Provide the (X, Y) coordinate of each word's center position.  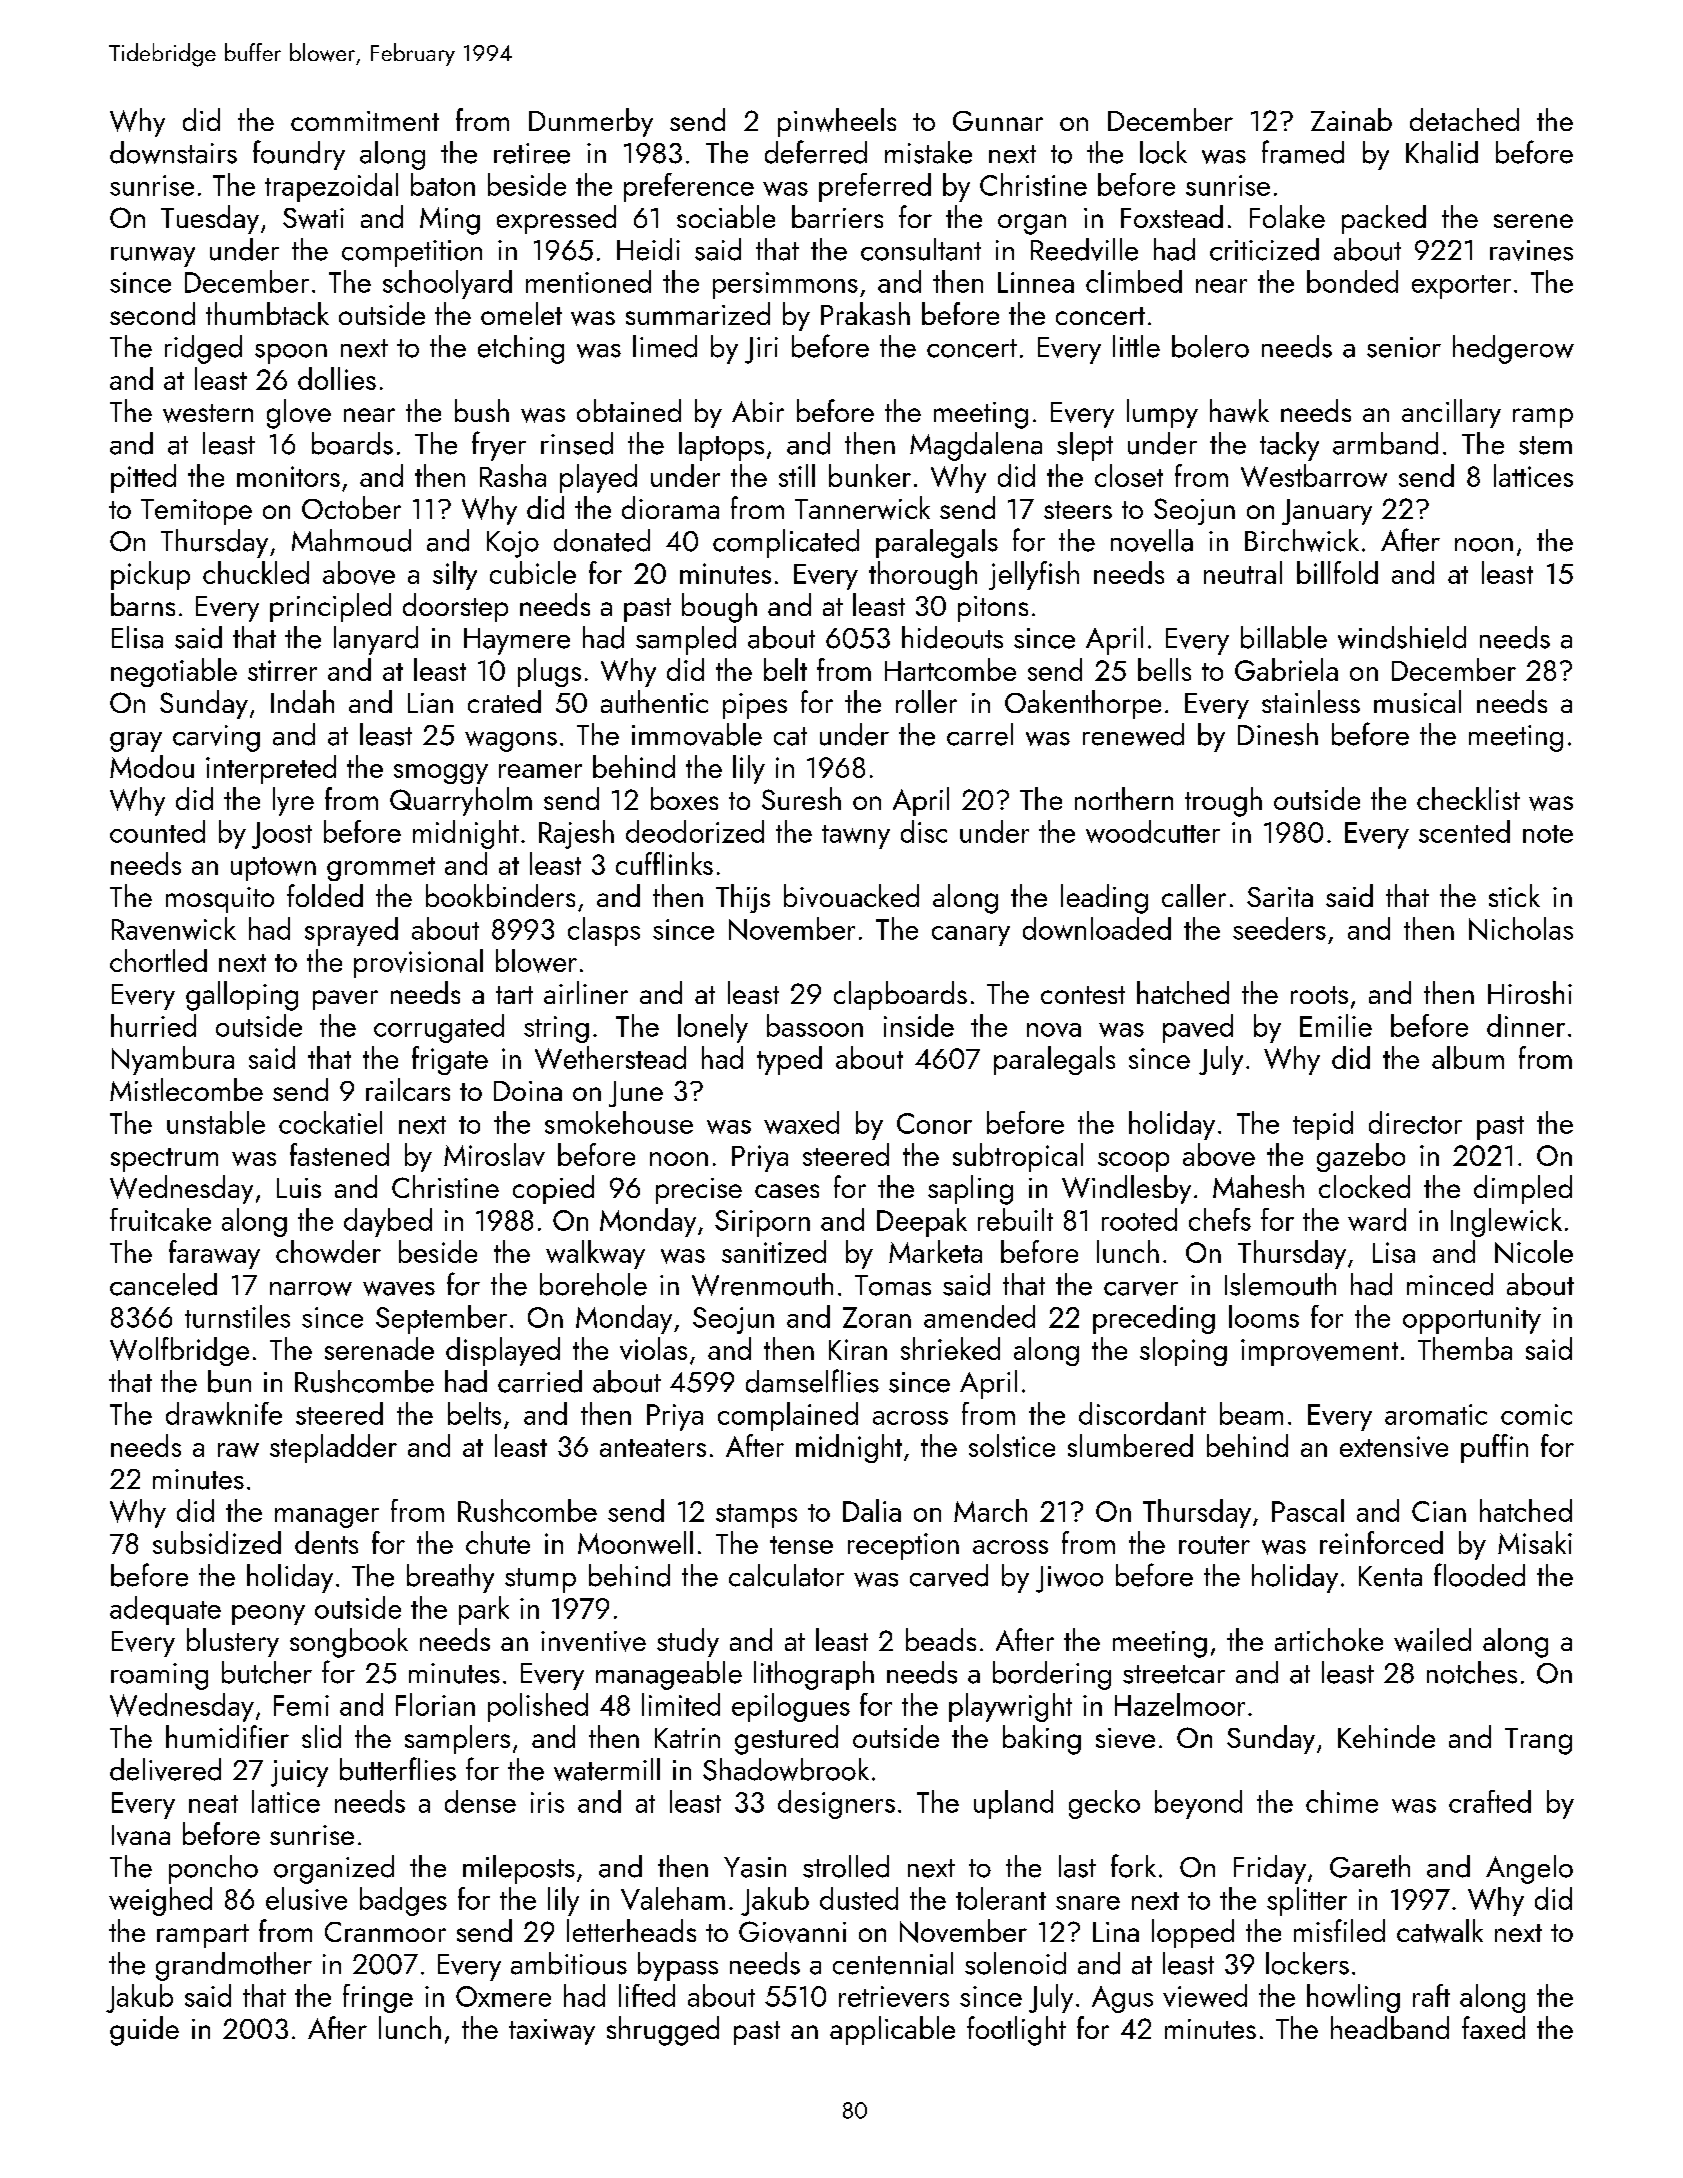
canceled (163, 1284)
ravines (1531, 250)
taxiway (552, 2032)
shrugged (663, 2031)
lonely (713, 1028)
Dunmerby (591, 122)
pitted (143, 478)
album (1468, 1057)
